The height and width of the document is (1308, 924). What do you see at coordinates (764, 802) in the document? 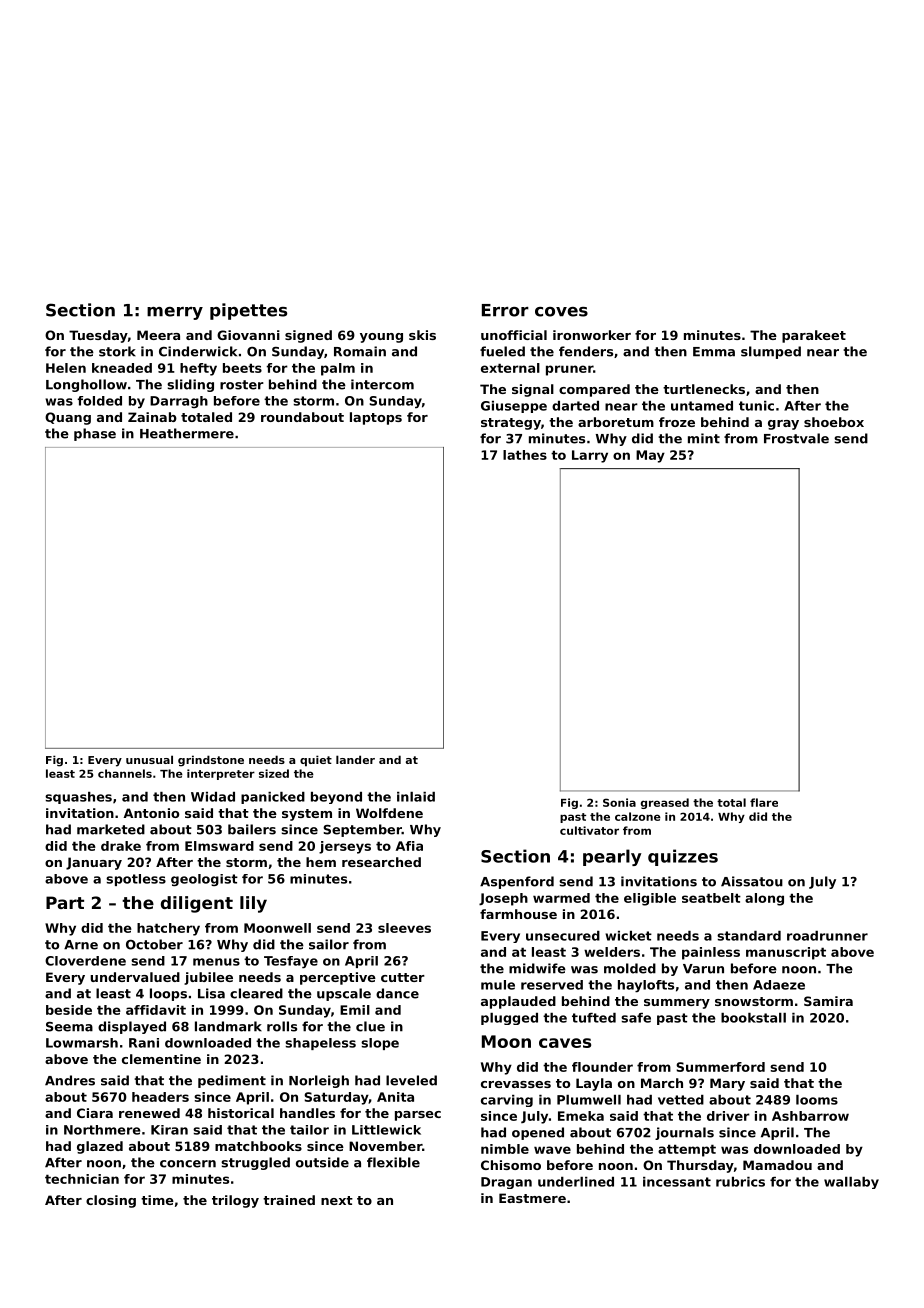
I see `flare` at bounding box center [764, 802].
